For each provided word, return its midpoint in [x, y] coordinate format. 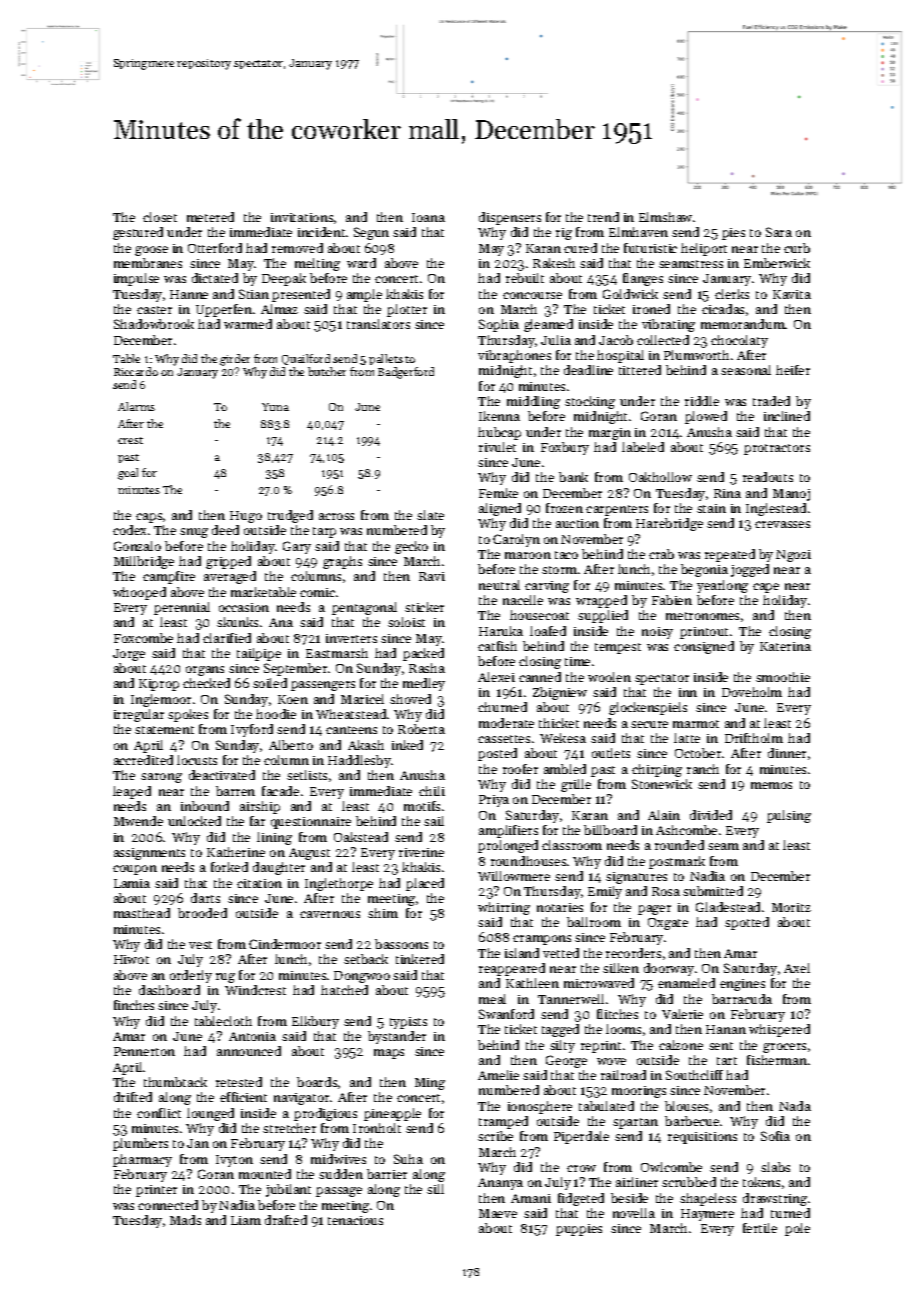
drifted [133, 1097]
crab [661, 554]
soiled [270, 683]
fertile [760, 1228]
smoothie [783, 677]
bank [573, 477]
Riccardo [136, 371]
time [577, 661]
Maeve [498, 1213]
